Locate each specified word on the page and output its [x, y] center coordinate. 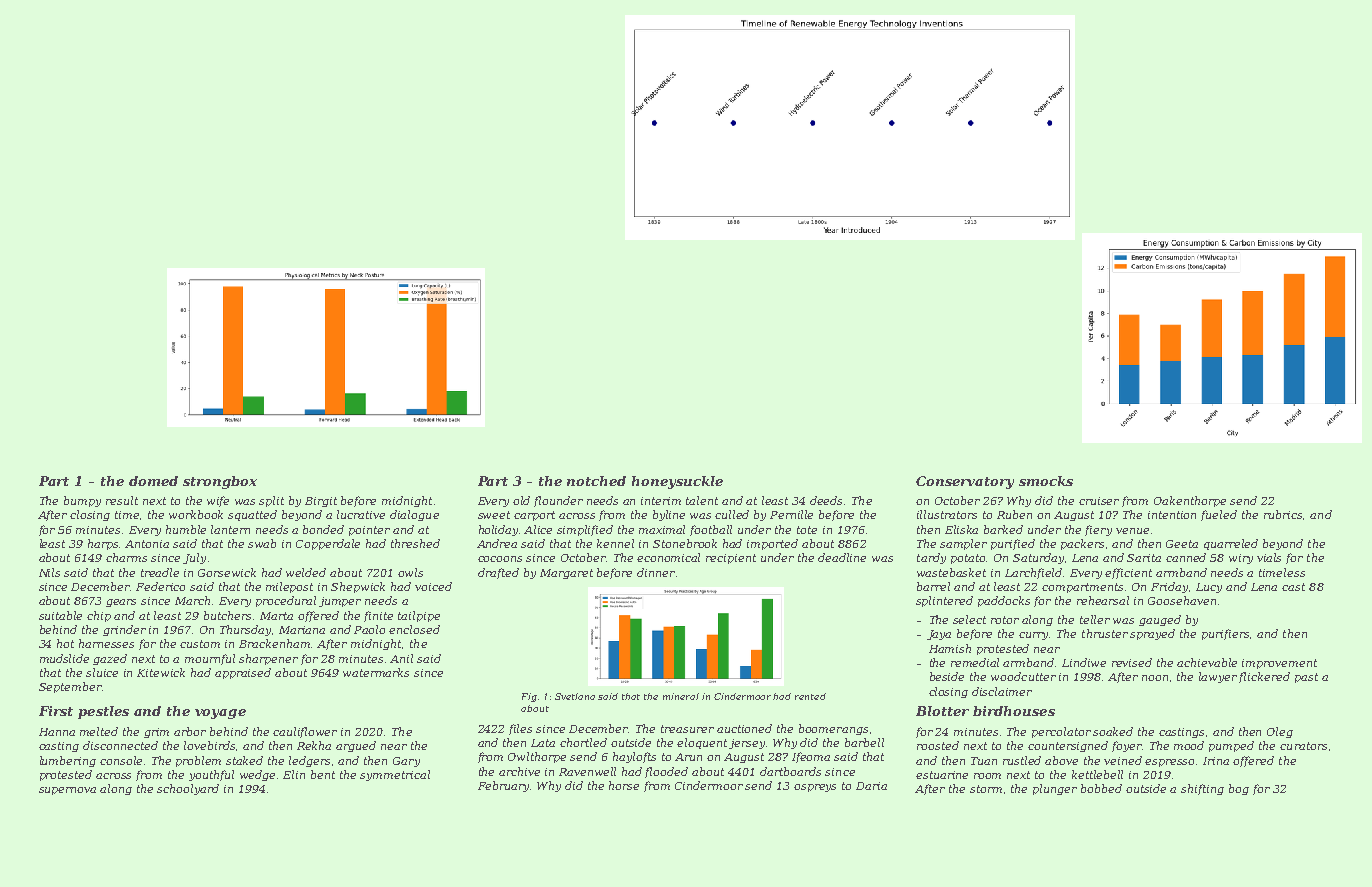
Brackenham [275, 643]
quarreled [1231, 544]
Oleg [1280, 732]
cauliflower [305, 732]
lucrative [361, 514]
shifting [1202, 789]
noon [1155, 678]
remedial [975, 662]
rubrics [1283, 514]
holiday [498, 530]
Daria [871, 786]
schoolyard [188, 789]
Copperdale [328, 544]
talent [702, 500]
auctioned [744, 728]
